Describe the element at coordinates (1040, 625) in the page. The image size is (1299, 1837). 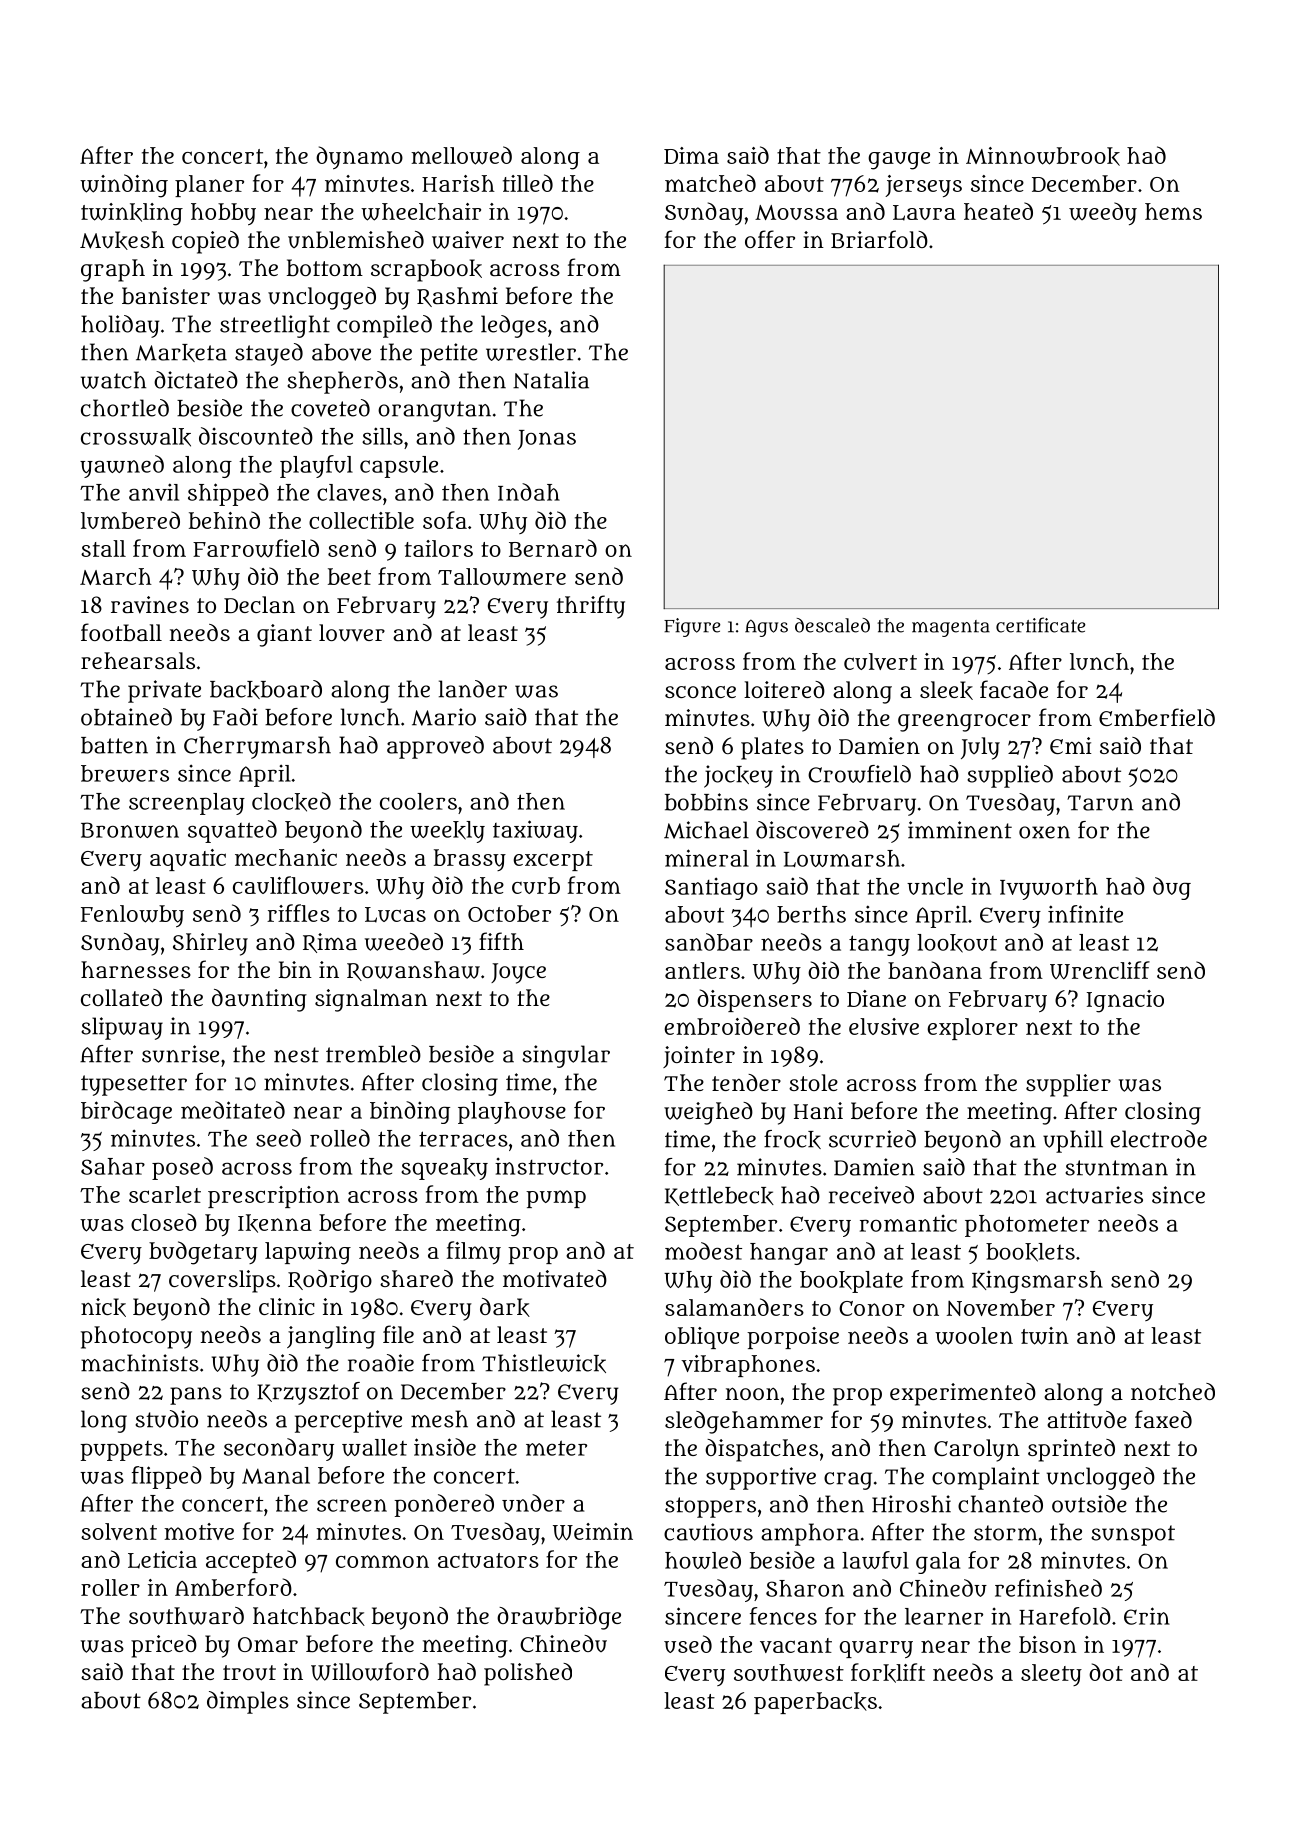
I see `certificate` at that location.
